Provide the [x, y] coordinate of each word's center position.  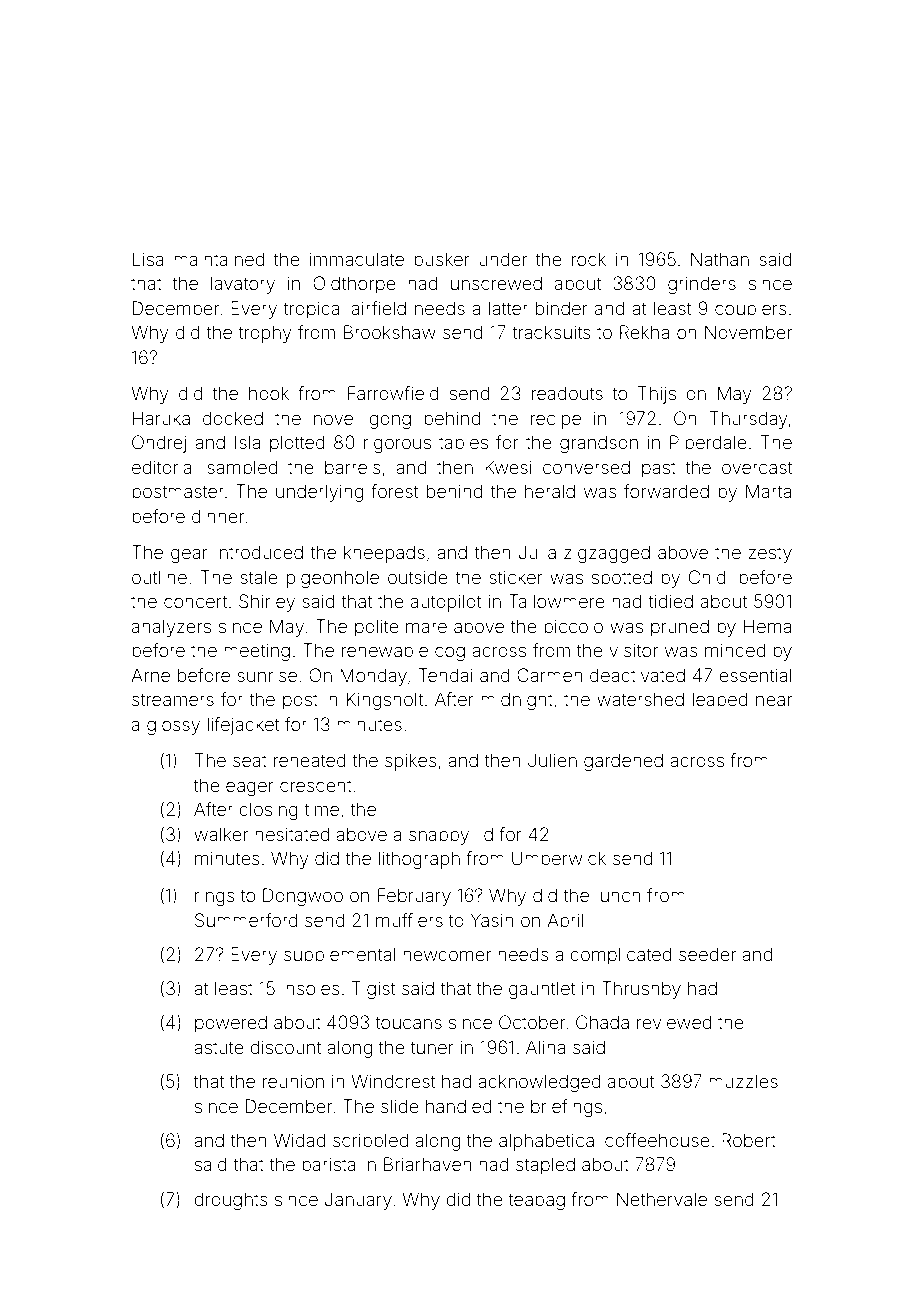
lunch [618, 895]
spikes [411, 762]
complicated [620, 956]
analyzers [171, 628]
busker [442, 259]
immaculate [357, 259]
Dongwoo [303, 897]
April [565, 922]
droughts [231, 1201]
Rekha [644, 332]
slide [400, 1106]
